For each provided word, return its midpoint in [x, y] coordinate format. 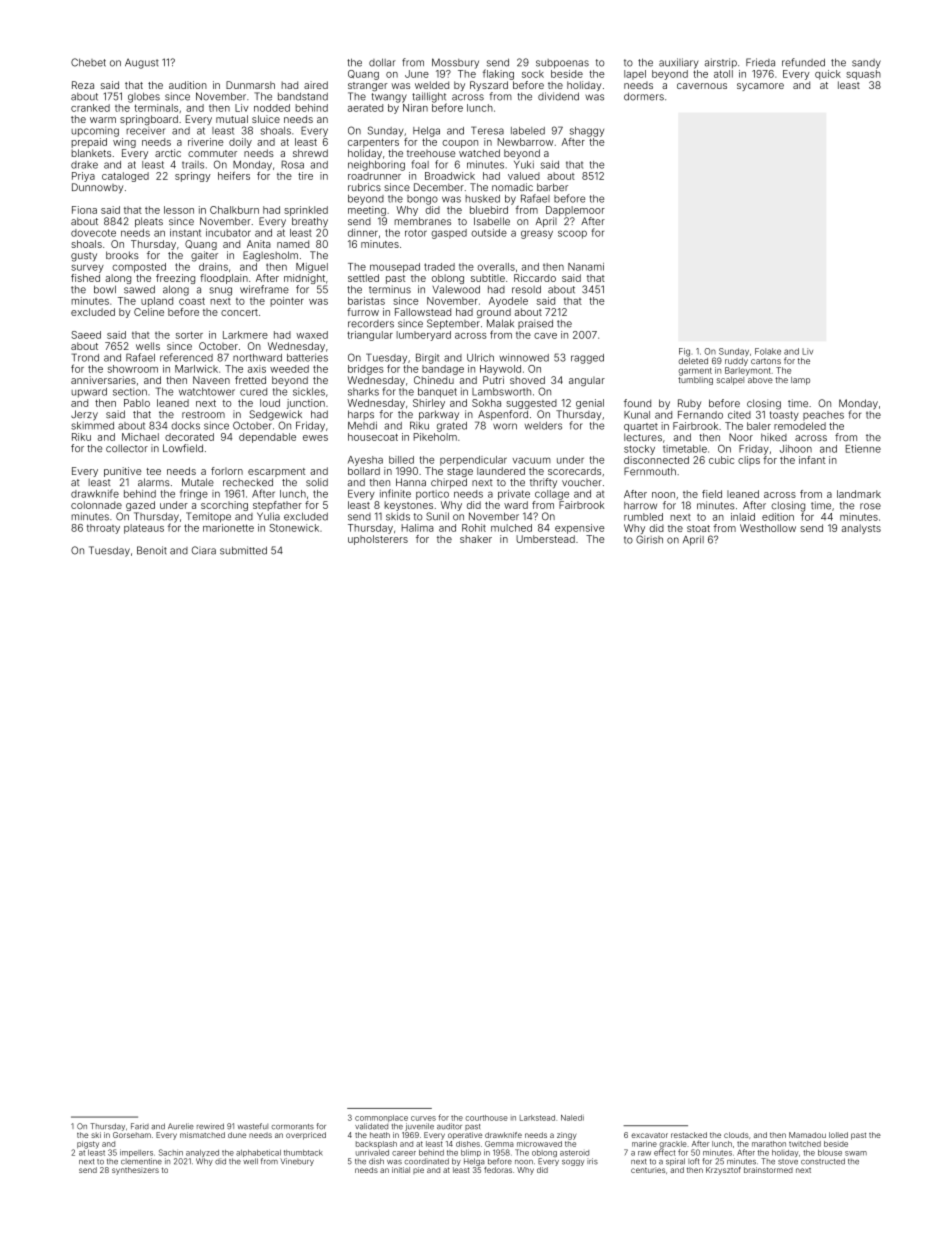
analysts [861, 529]
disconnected [656, 460]
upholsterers [378, 540]
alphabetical [258, 1153]
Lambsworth [501, 392]
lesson [179, 210]
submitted [243, 550]
